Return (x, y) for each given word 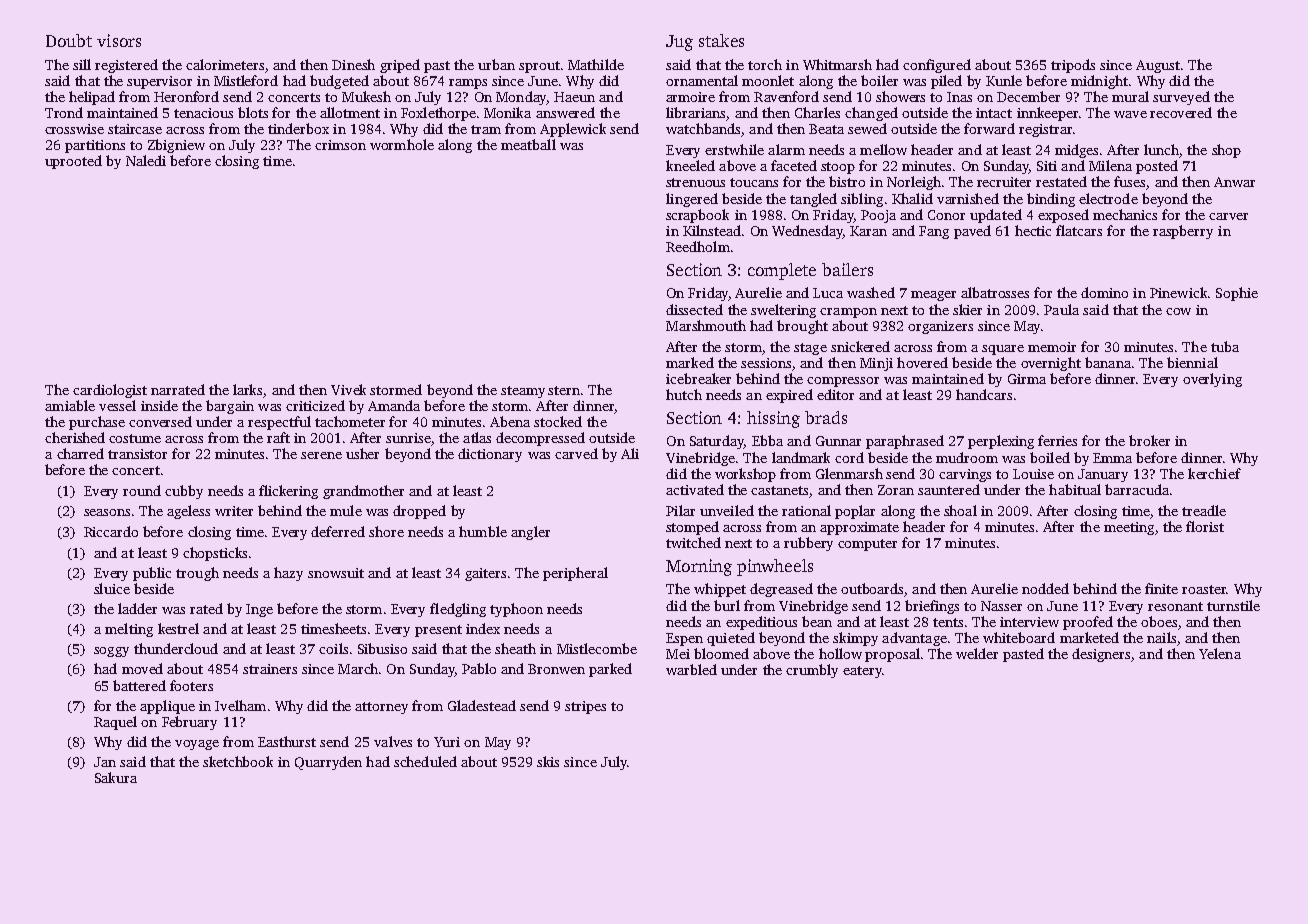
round (142, 490)
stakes (721, 40)
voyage (197, 745)
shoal (960, 510)
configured (937, 66)
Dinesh (353, 64)
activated (695, 489)
